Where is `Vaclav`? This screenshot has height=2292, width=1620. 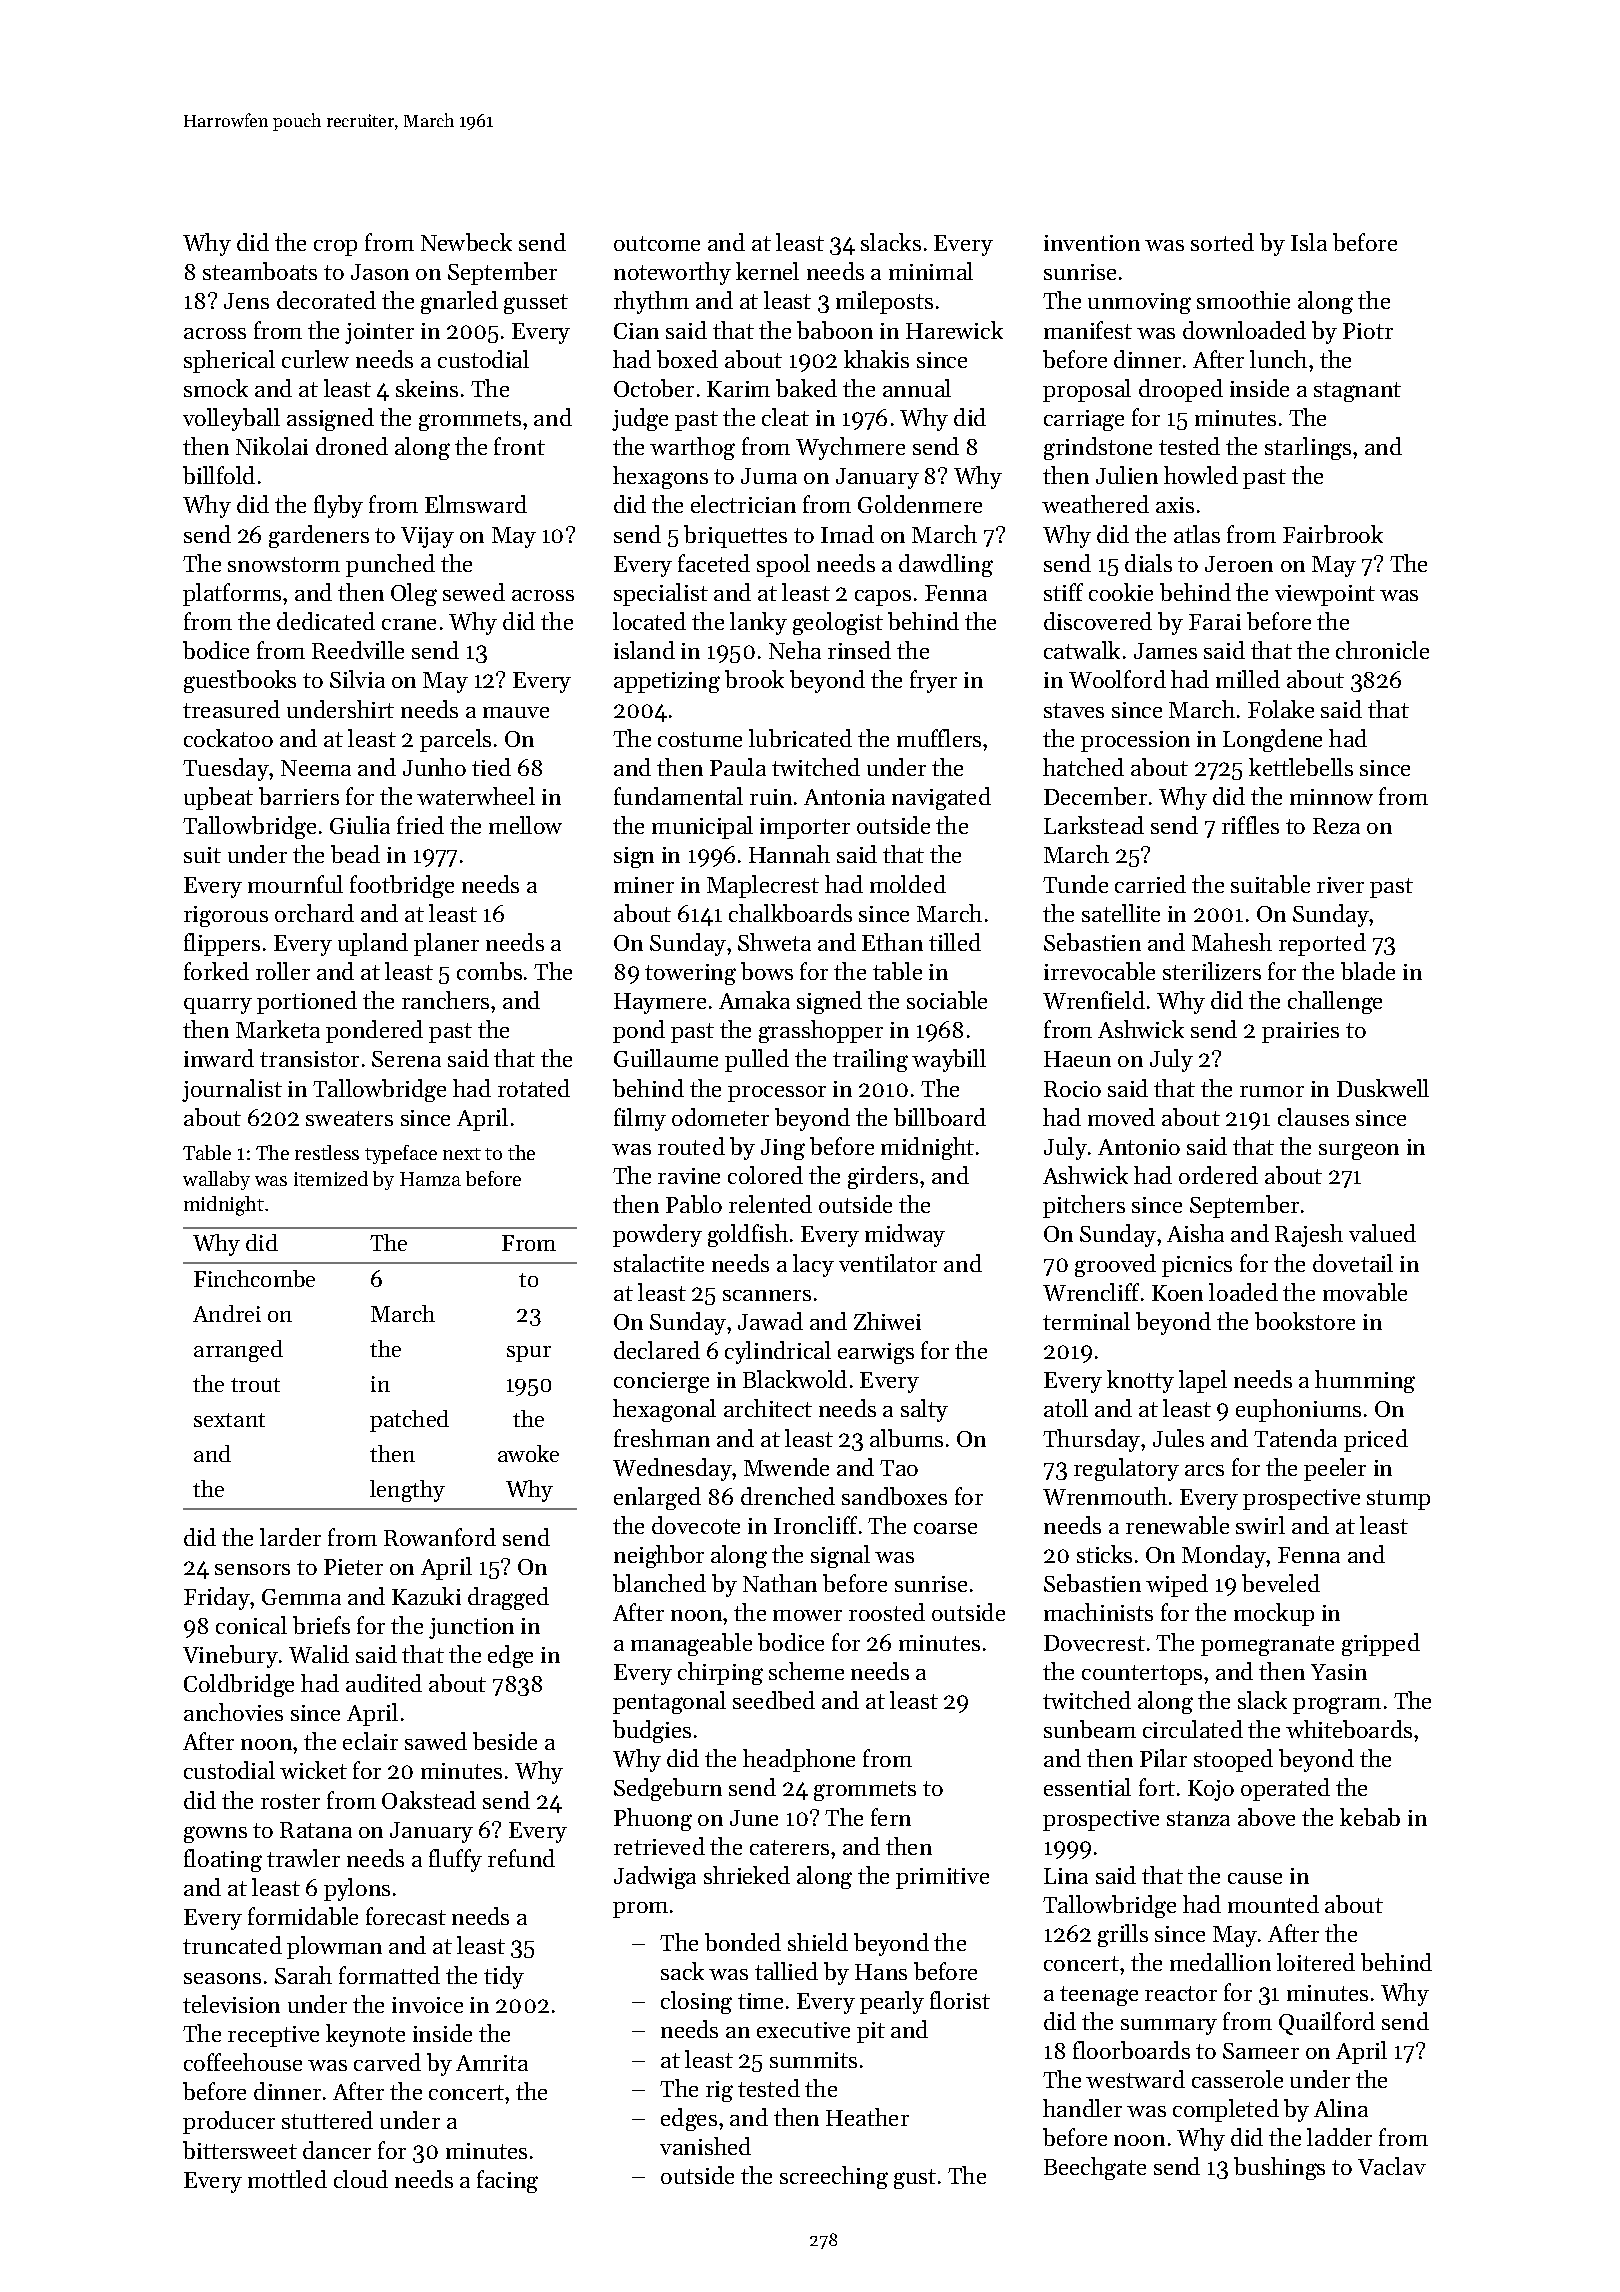 Vaclav is located at coordinates (1392, 2166).
